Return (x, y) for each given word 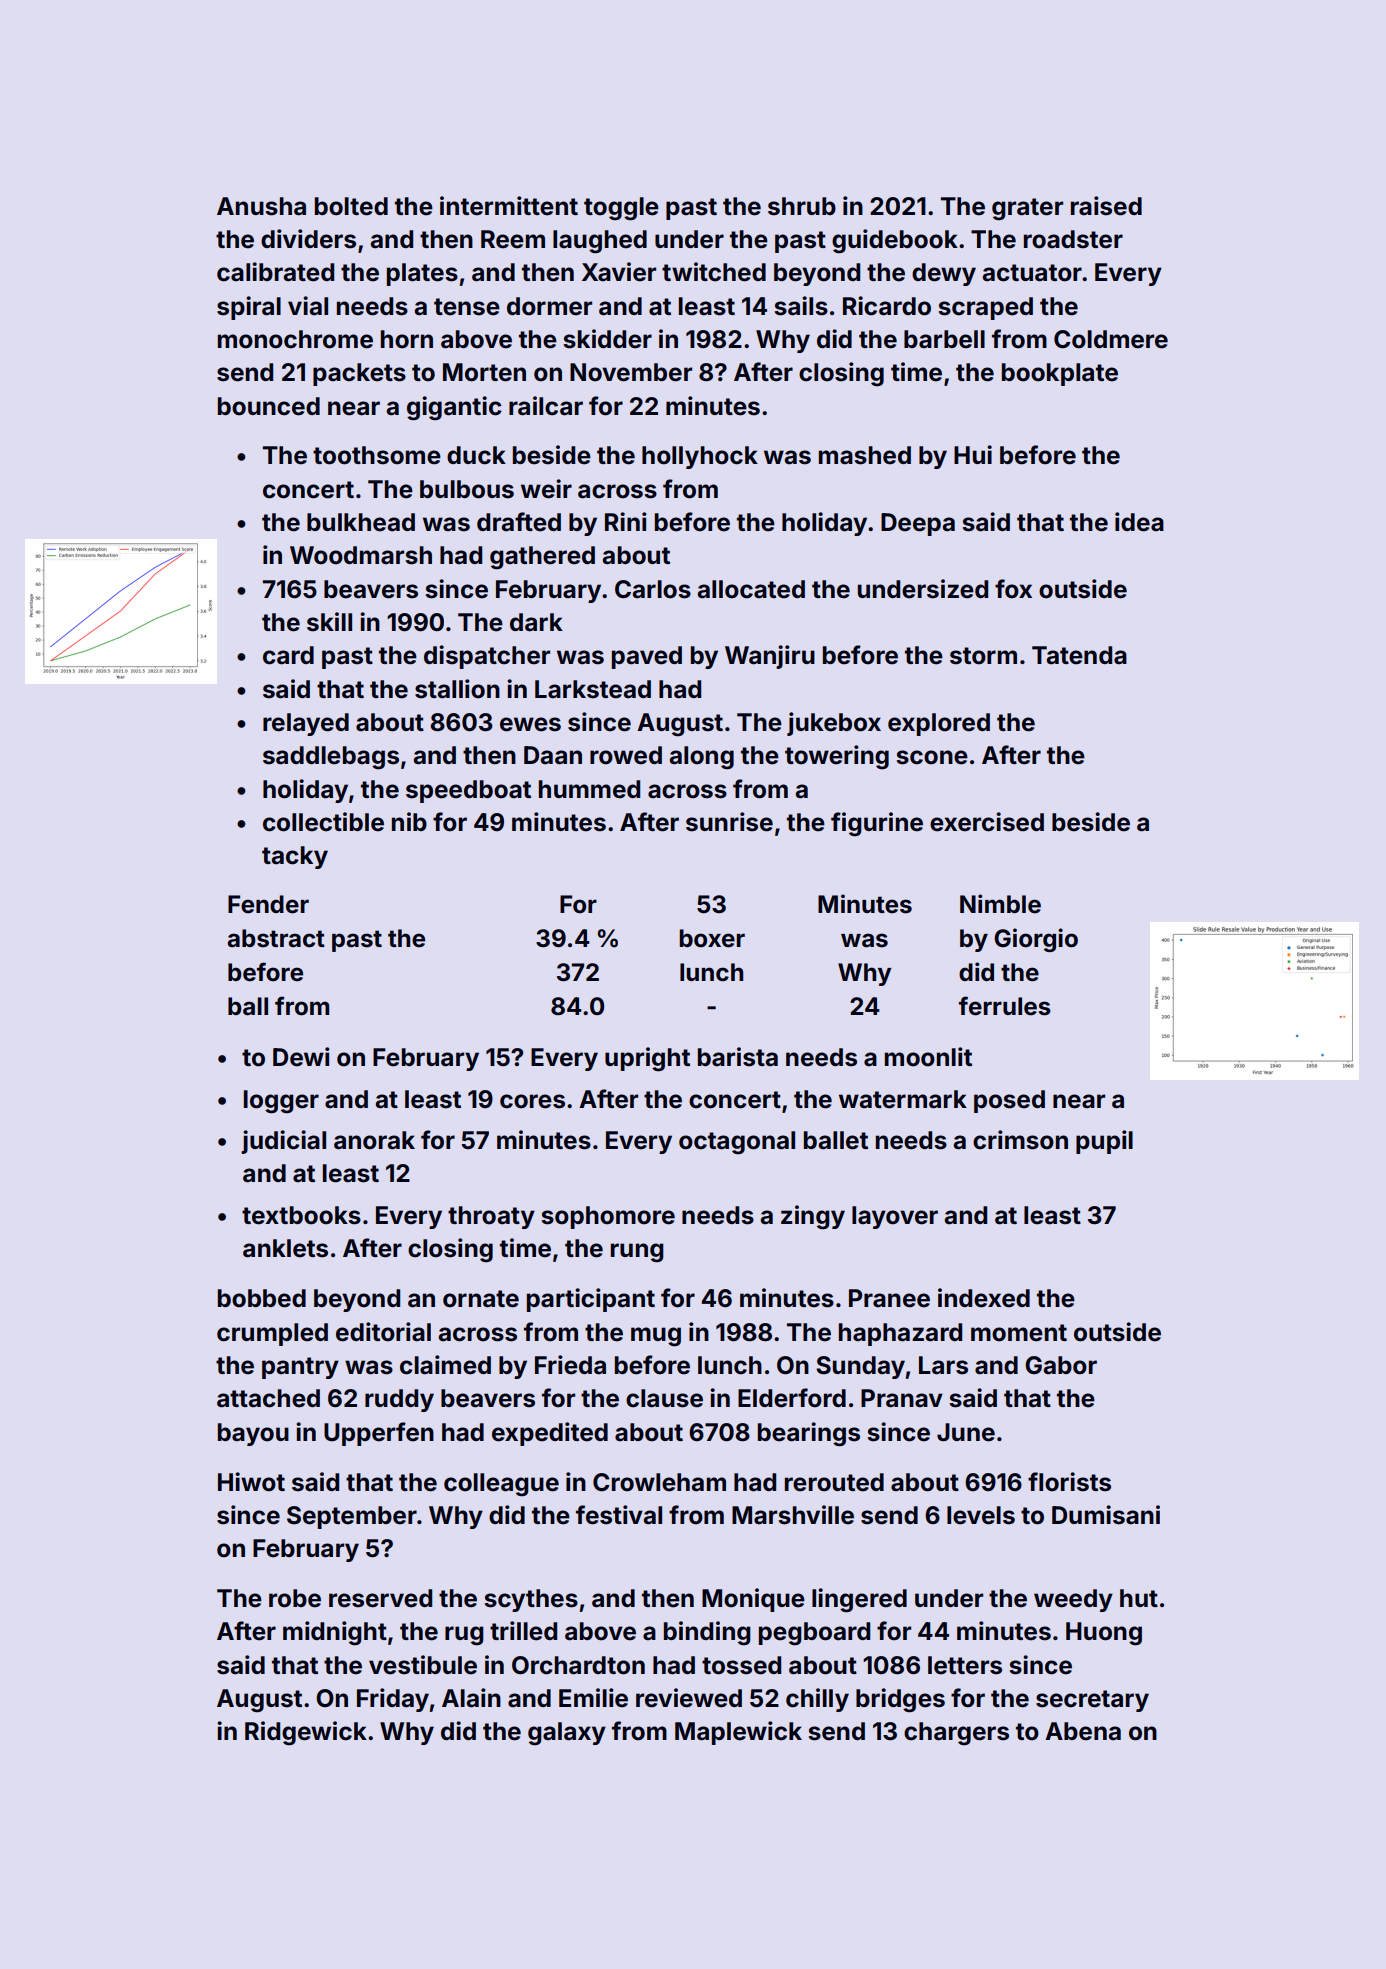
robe (295, 1598)
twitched (714, 272)
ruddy (399, 1400)
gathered (542, 558)
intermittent (509, 206)
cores (532, 1101)
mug (656, 1337)
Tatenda (1079, 655)
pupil (1104, 1142)
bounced (269, 406)
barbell (944, 339)
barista (738, 1057)
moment (1019, 1333)
